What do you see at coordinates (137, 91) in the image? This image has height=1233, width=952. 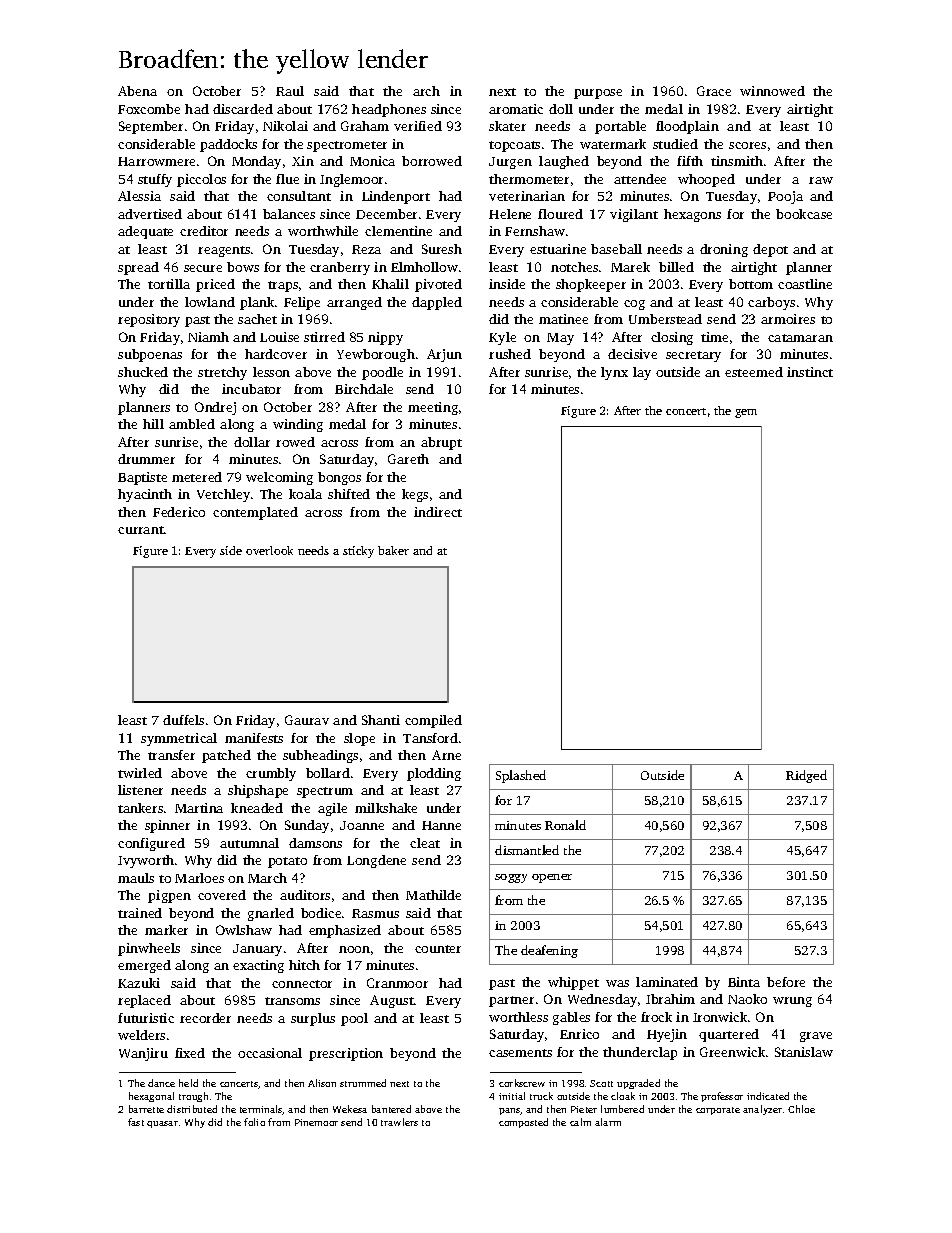 I see `Abena` at bounding box center [137, 91].
